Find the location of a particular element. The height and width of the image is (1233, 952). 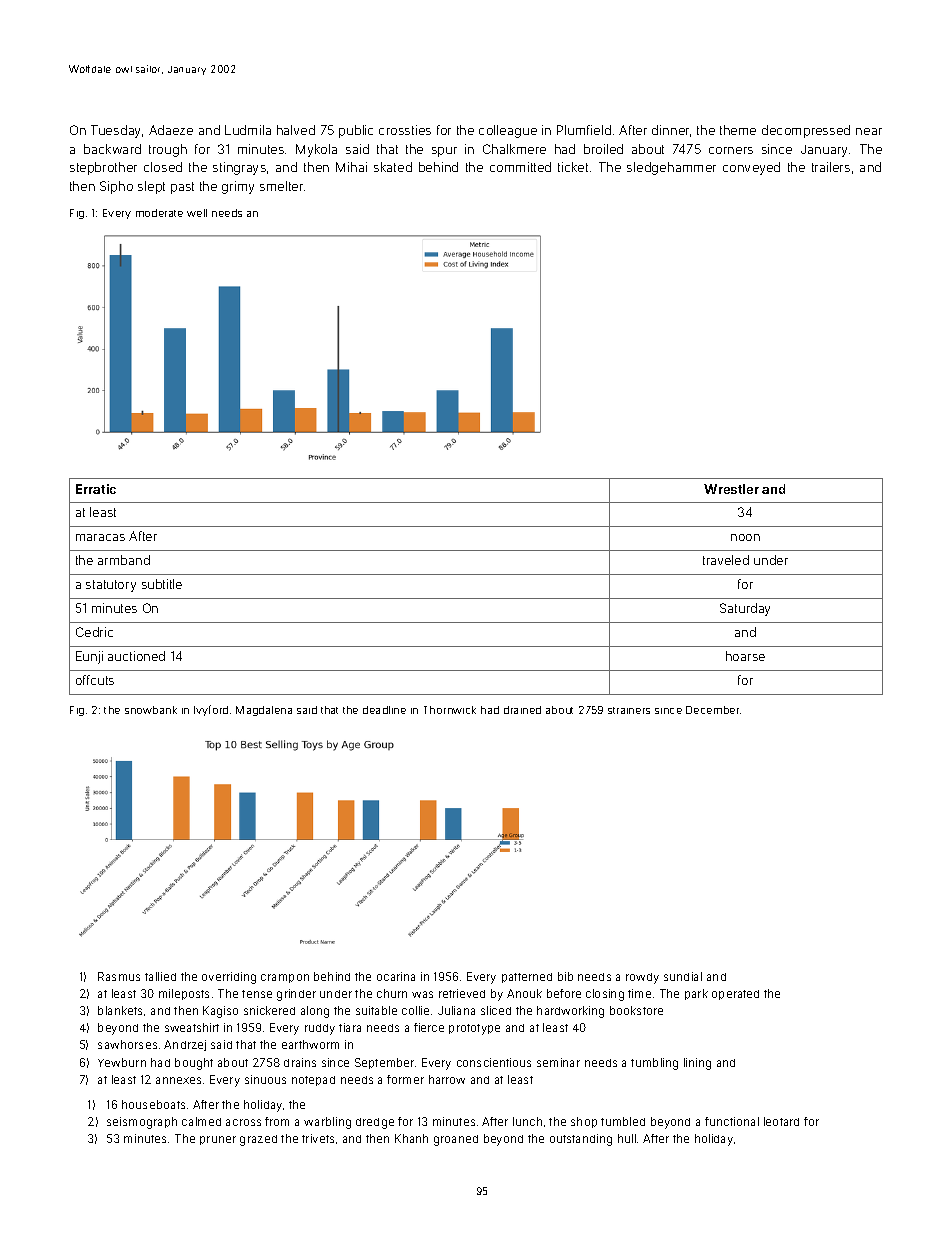

subtitle is located at coordinates (162, 584).
